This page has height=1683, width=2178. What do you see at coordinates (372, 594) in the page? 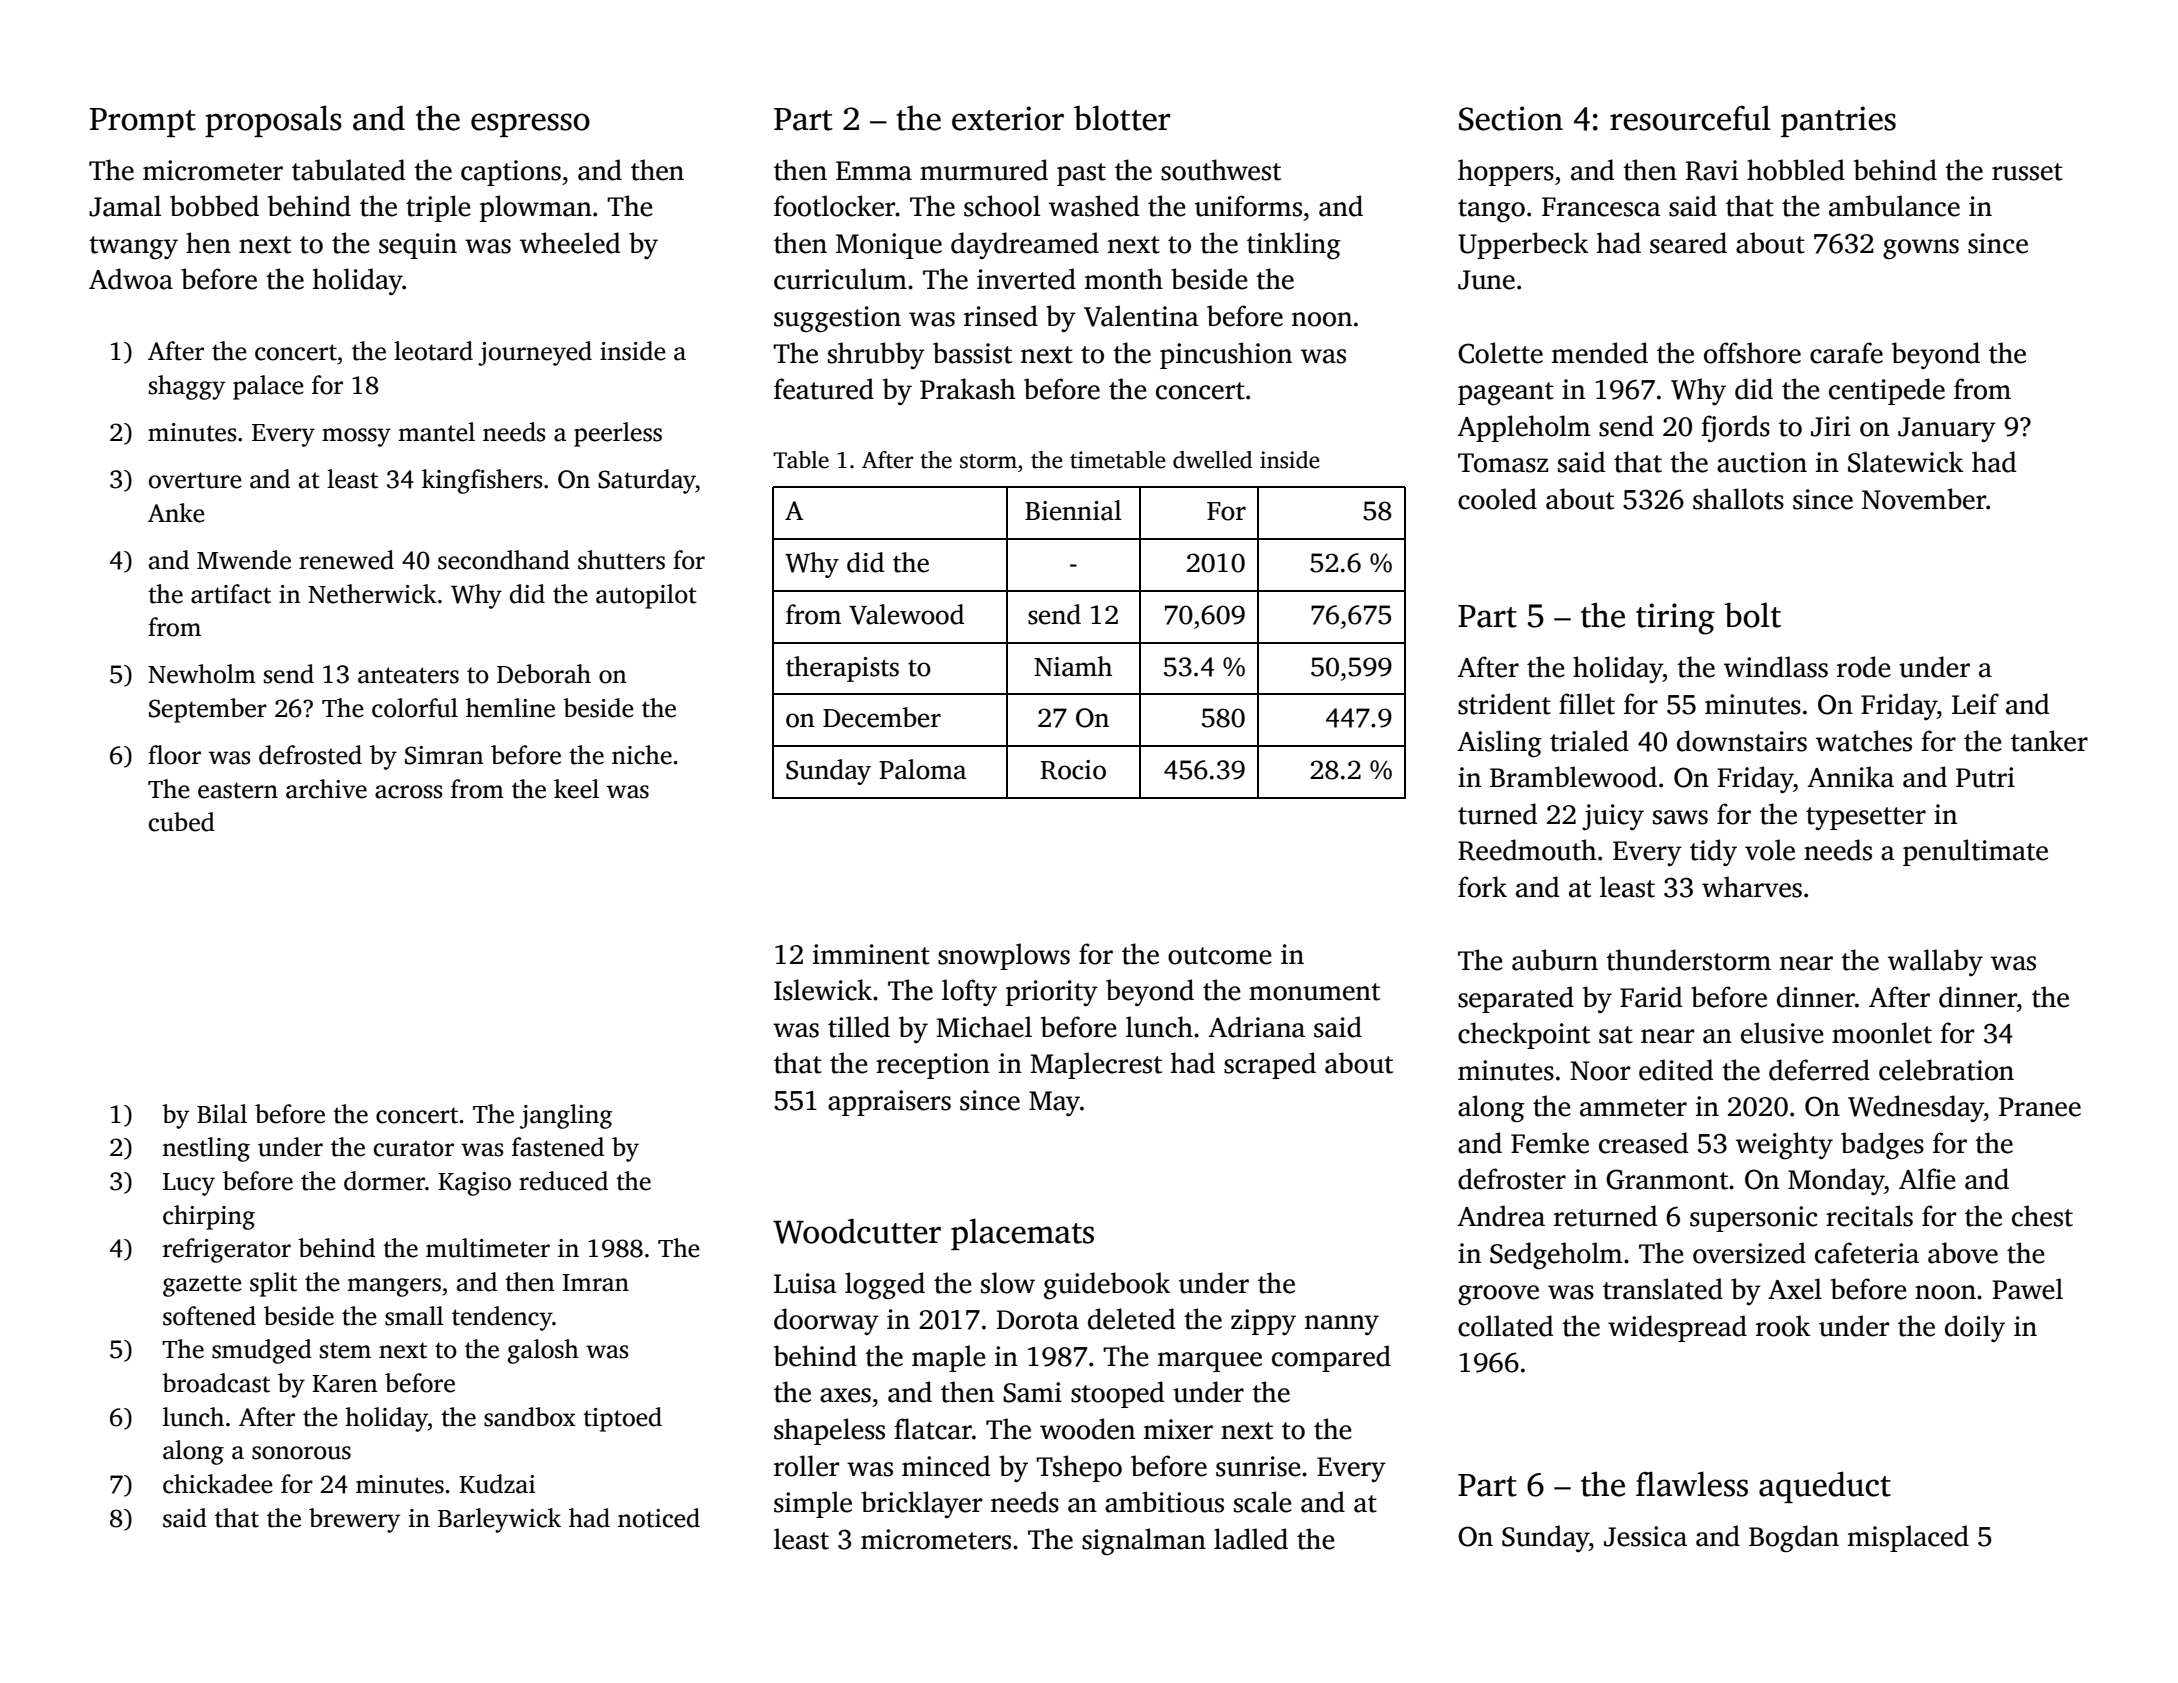
I see `Netherwick` at bounding box center [372, 594].
